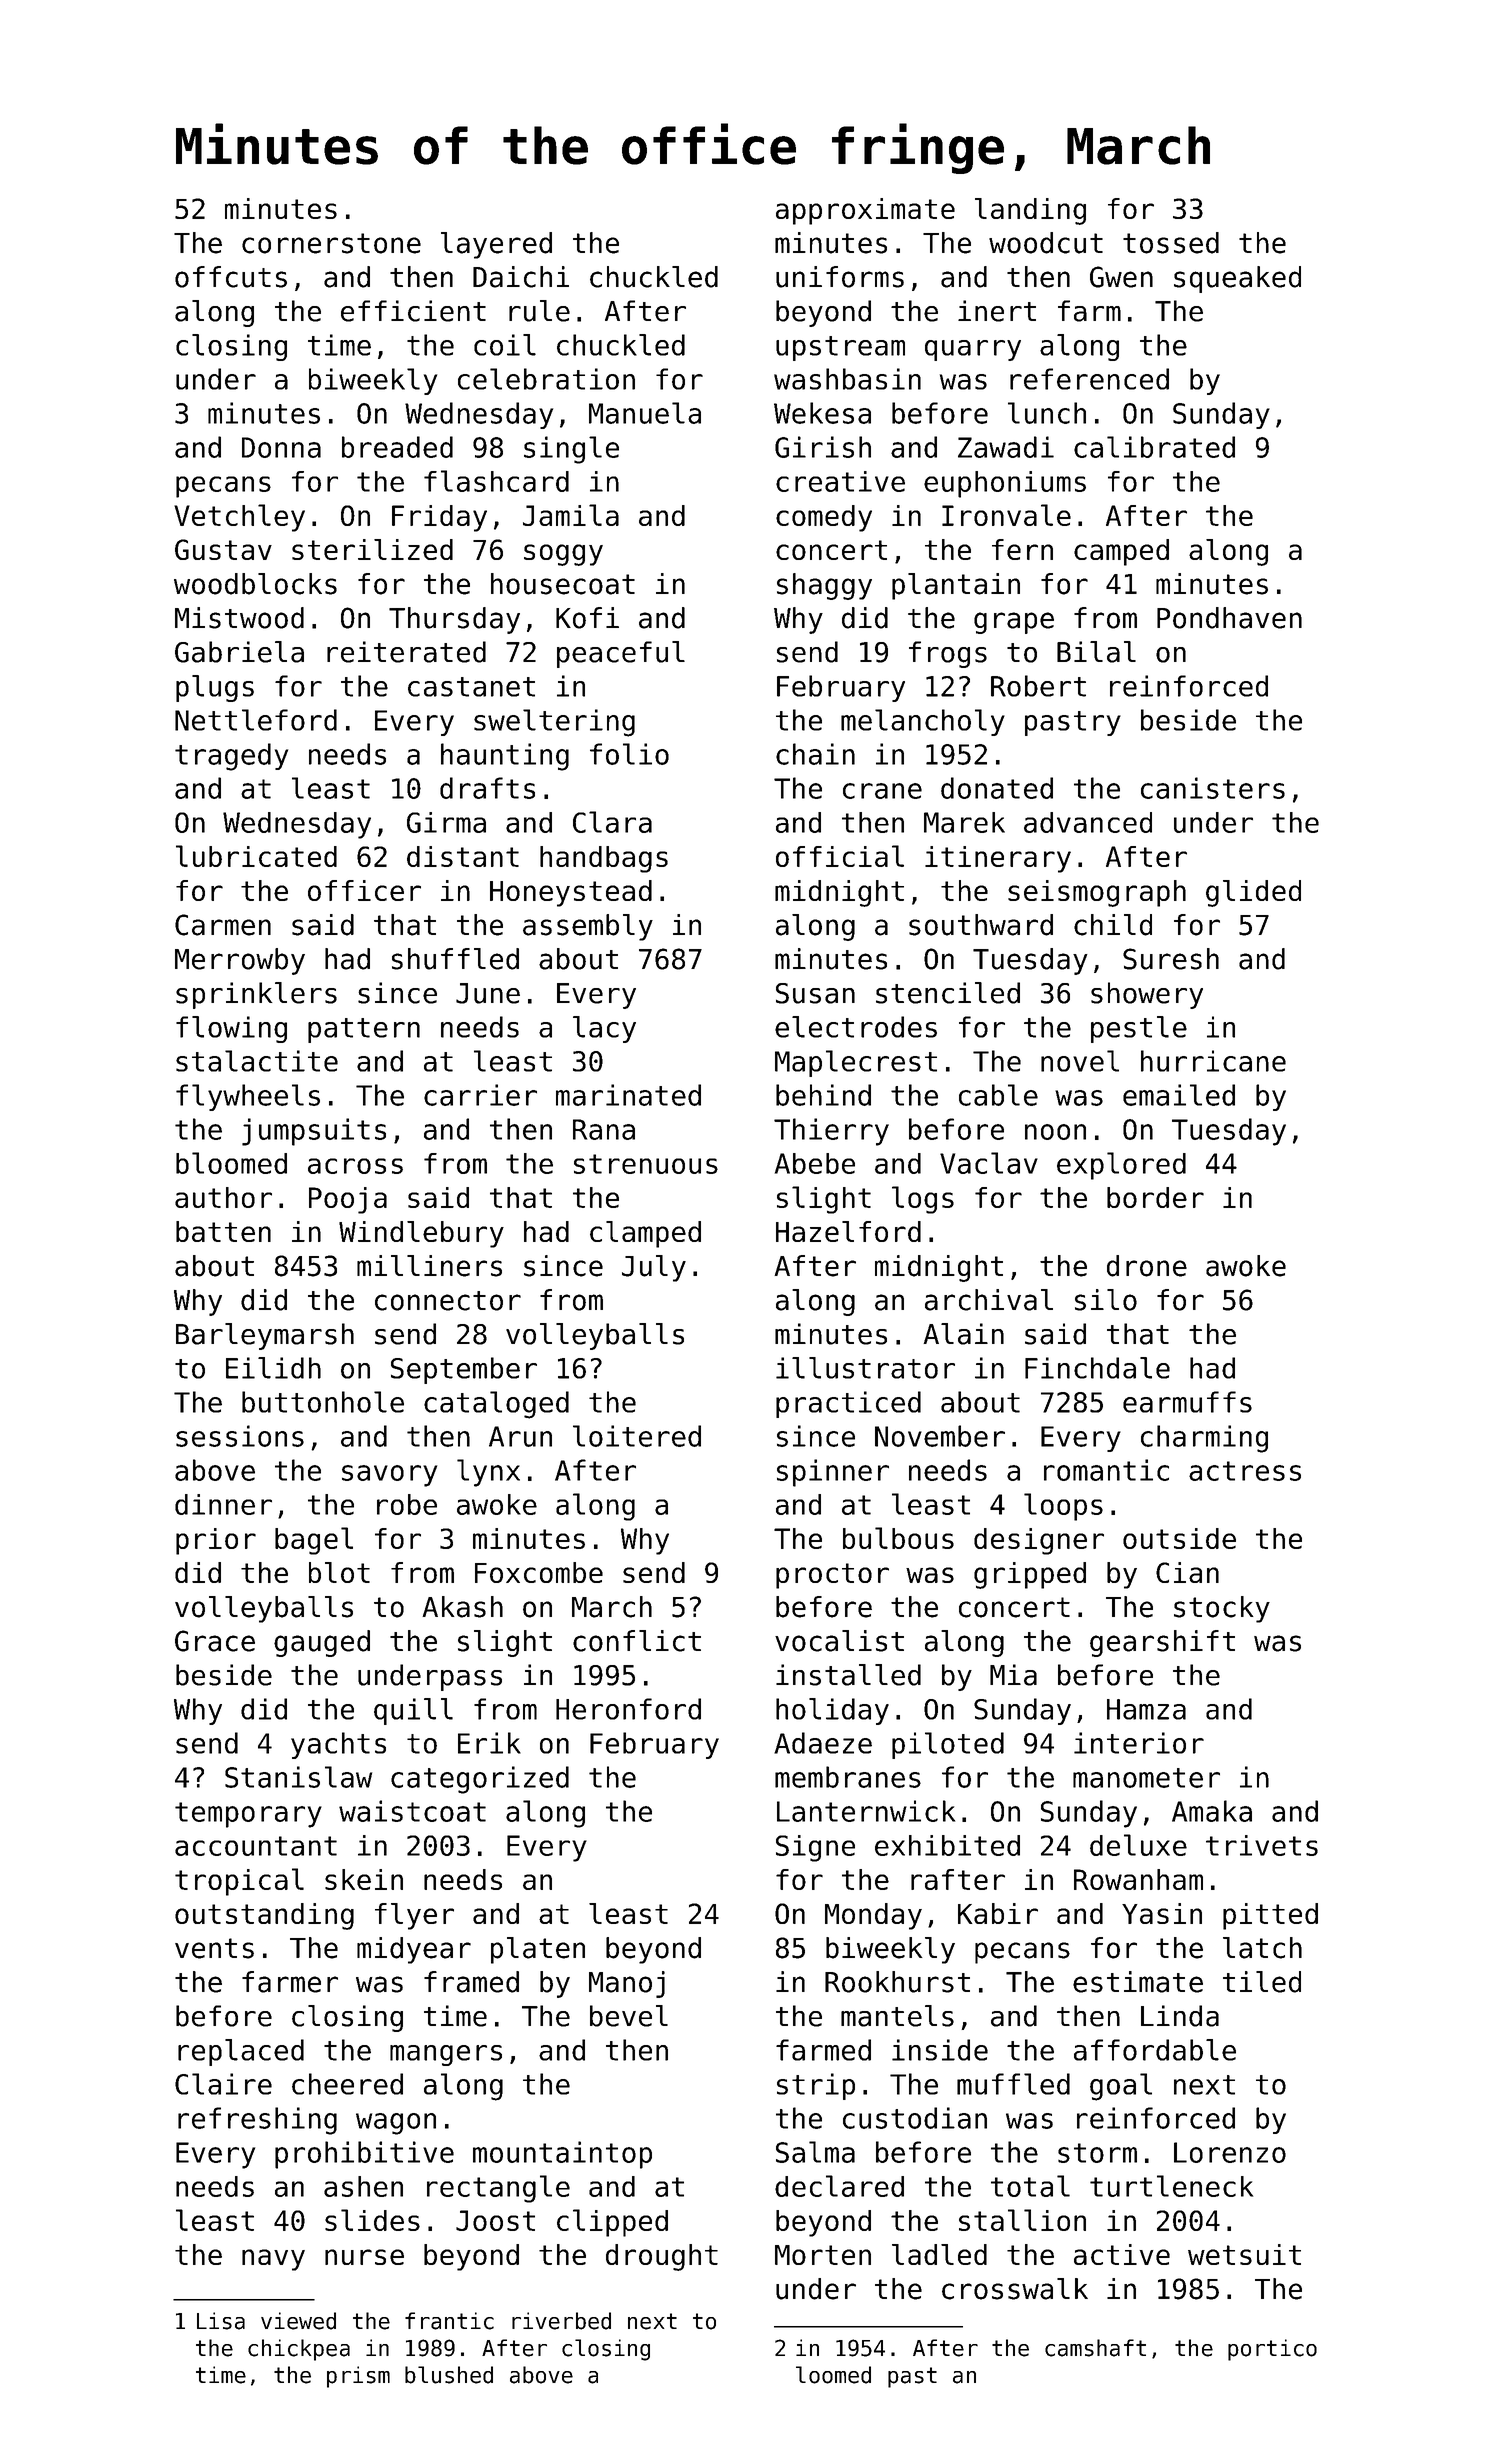  I want to click on squeaked, so click(1237, 279).
